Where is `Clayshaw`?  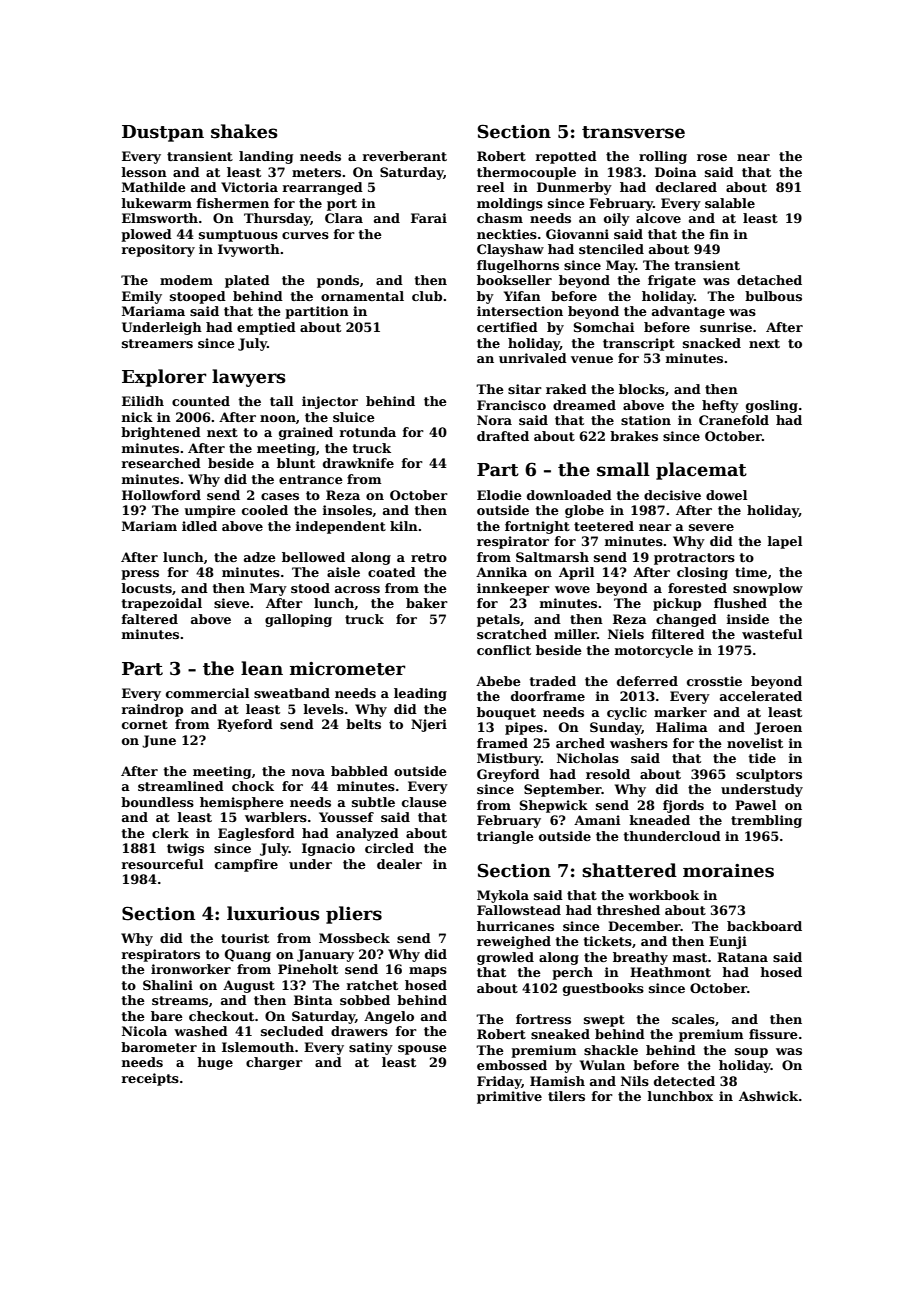 Clayshaw is located at coordinates (510, 250).
